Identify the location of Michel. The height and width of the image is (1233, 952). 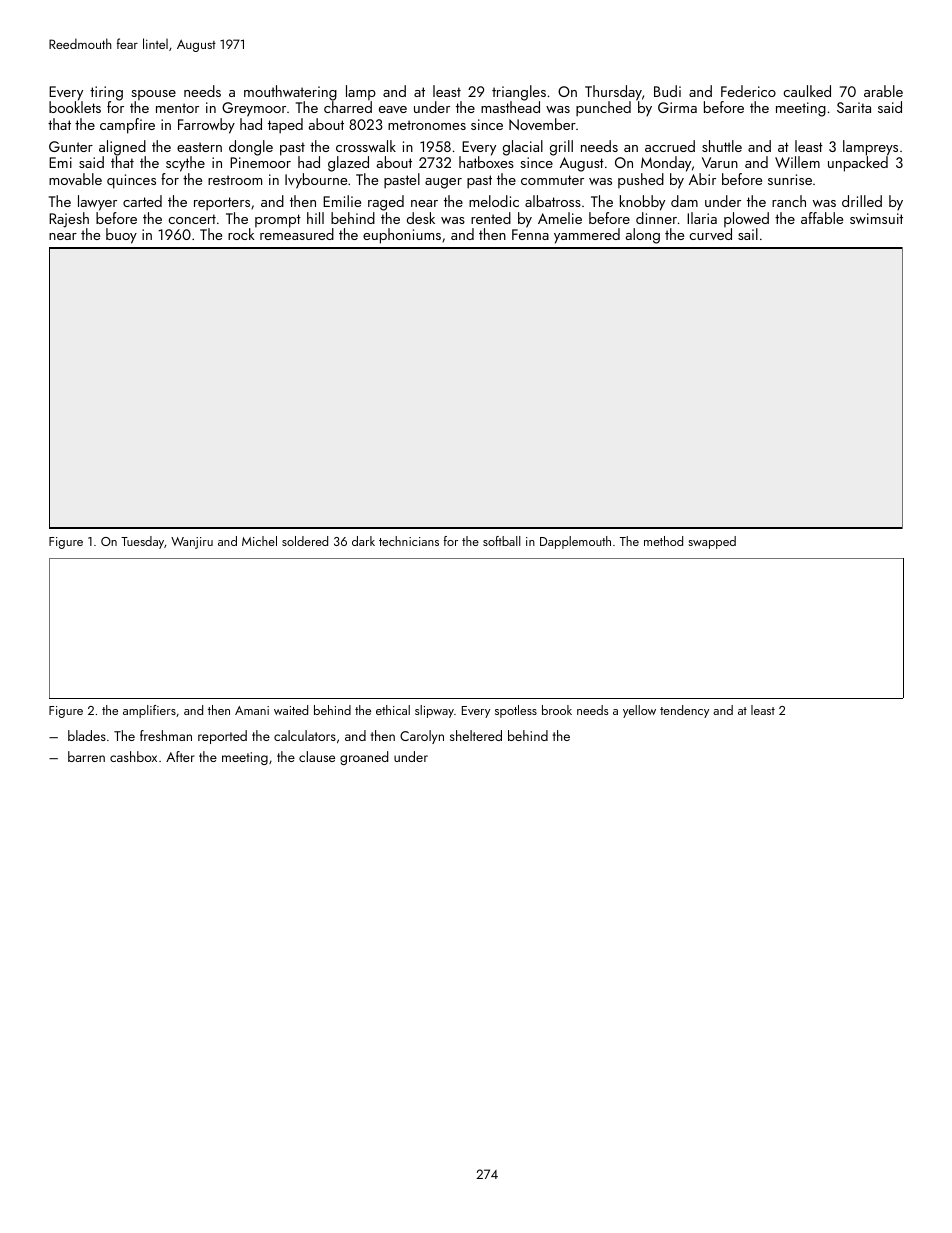
(259, 541).
